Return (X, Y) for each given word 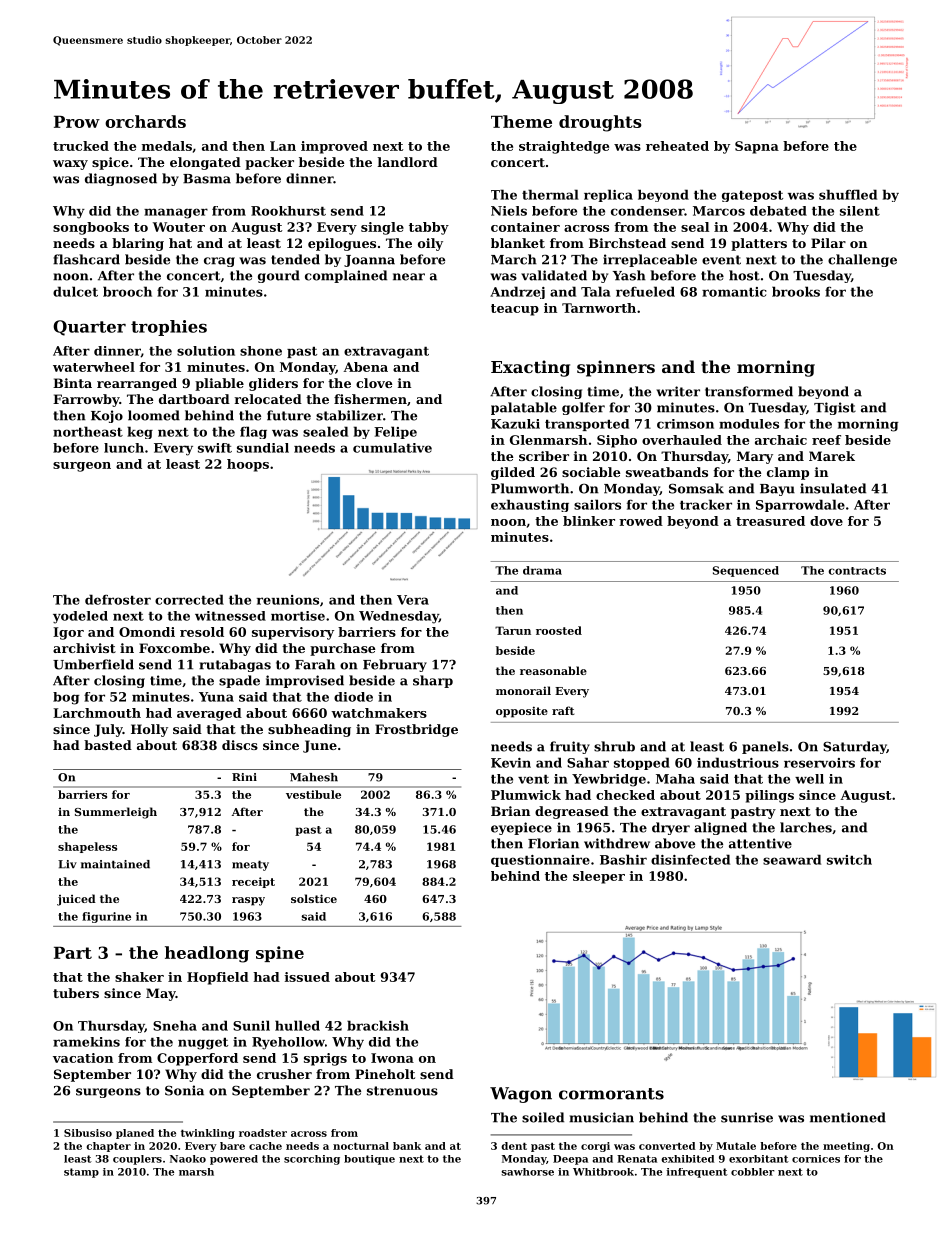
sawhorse (527, 1172)
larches (806, 827)
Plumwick (526, 795)
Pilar (828, 243)
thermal (550, 194)
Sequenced (746, 571)
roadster (263, 1133)
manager (176, 213)
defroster (118, 599)
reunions (288, 600)
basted (108, 745)
